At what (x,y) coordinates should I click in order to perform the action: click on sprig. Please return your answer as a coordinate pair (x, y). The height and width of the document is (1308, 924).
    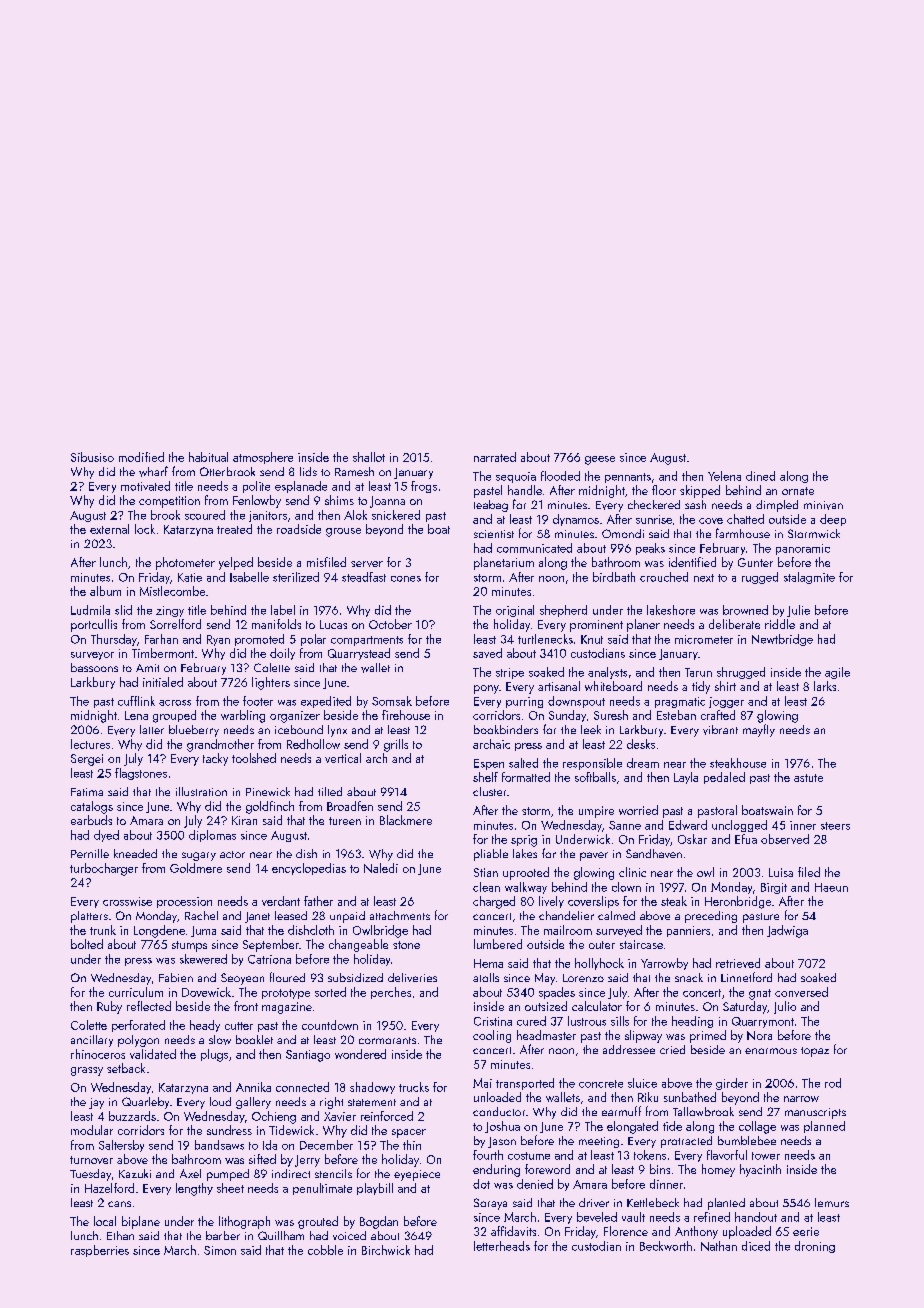
    Looking at the image, I should click on (524, 841).
